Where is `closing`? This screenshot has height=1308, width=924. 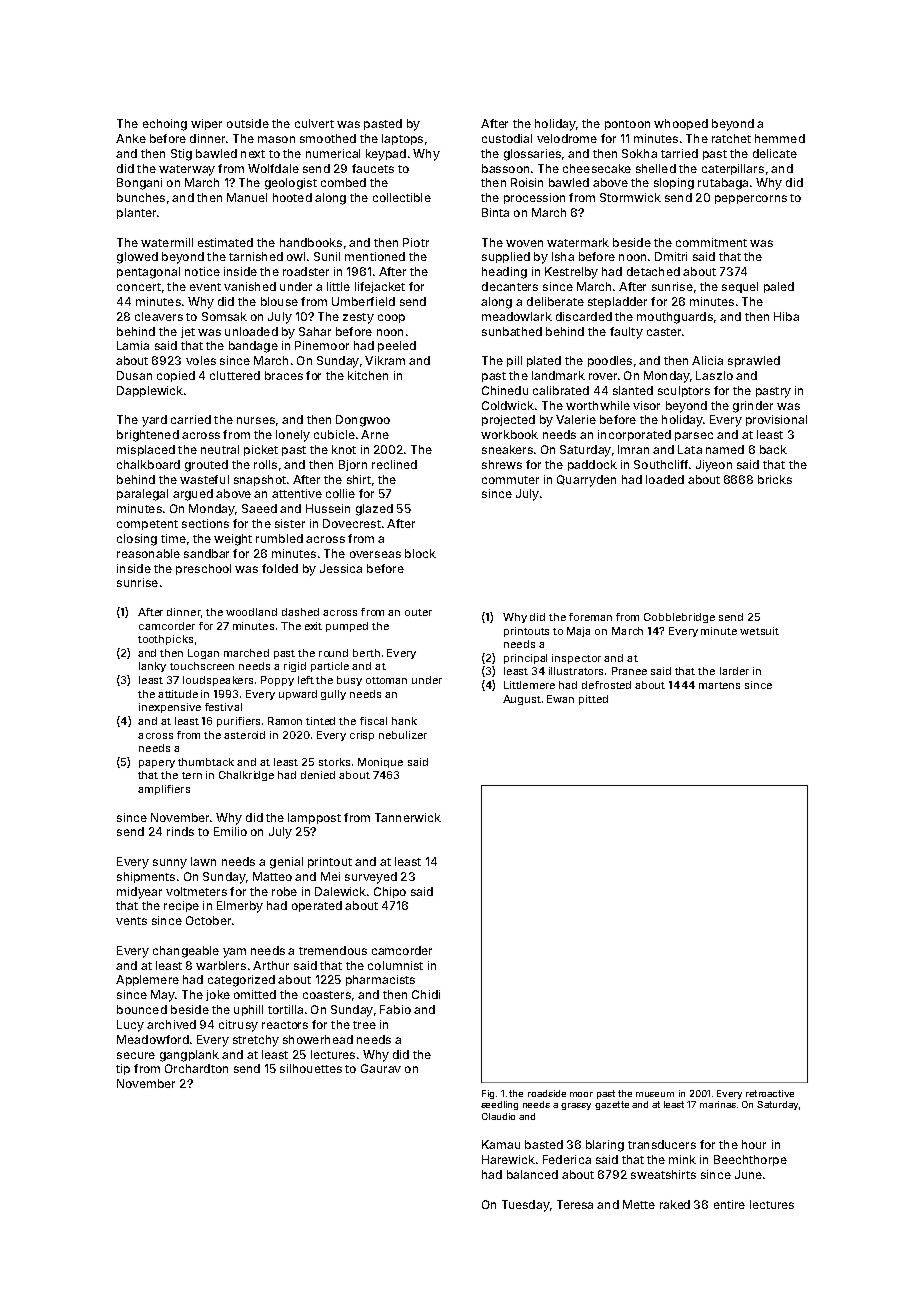
closing is located at coordinates (137, 540).
